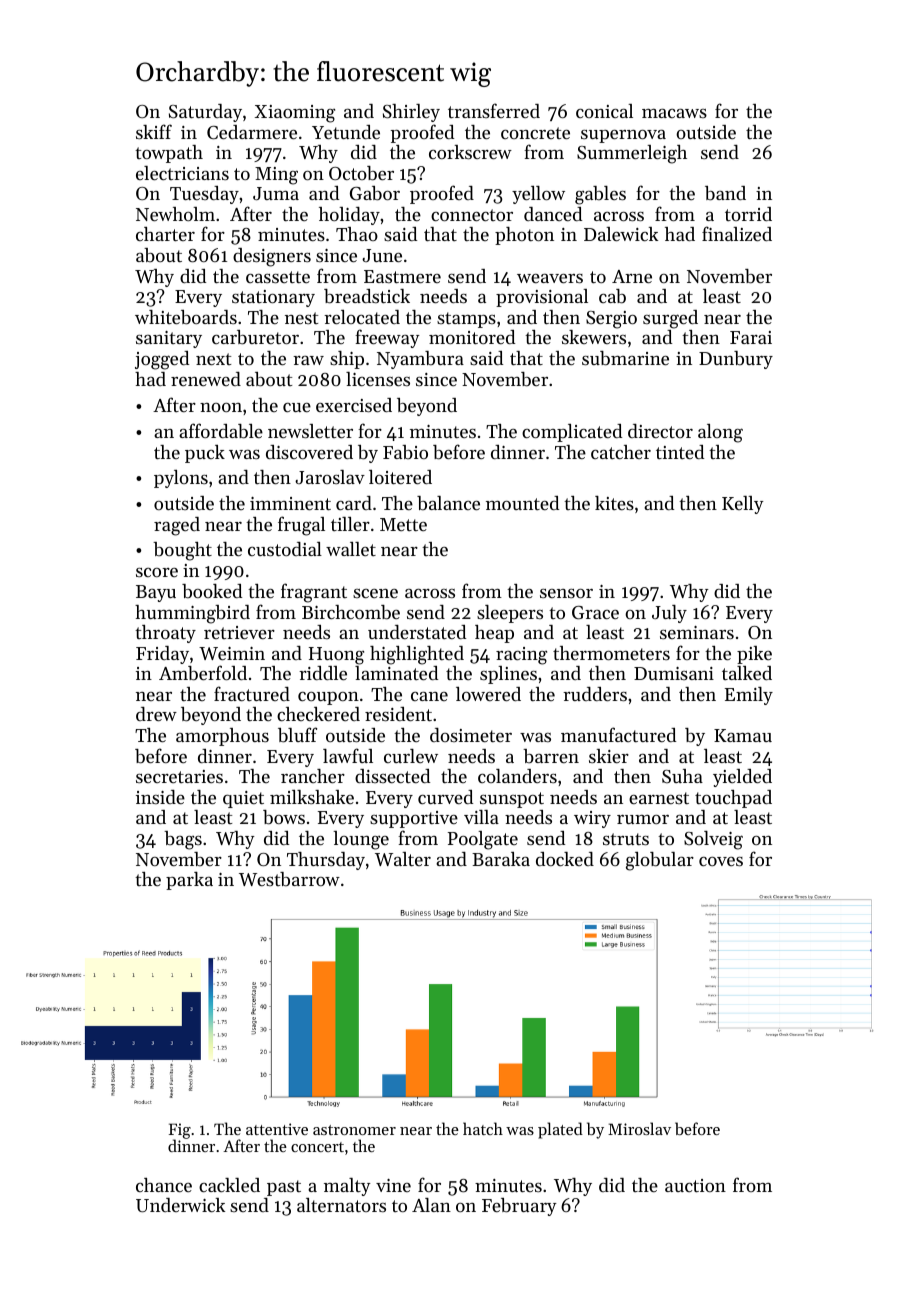 This screenshot has width=908, height=1316. I want to click on lowered, so click(488, 694).
